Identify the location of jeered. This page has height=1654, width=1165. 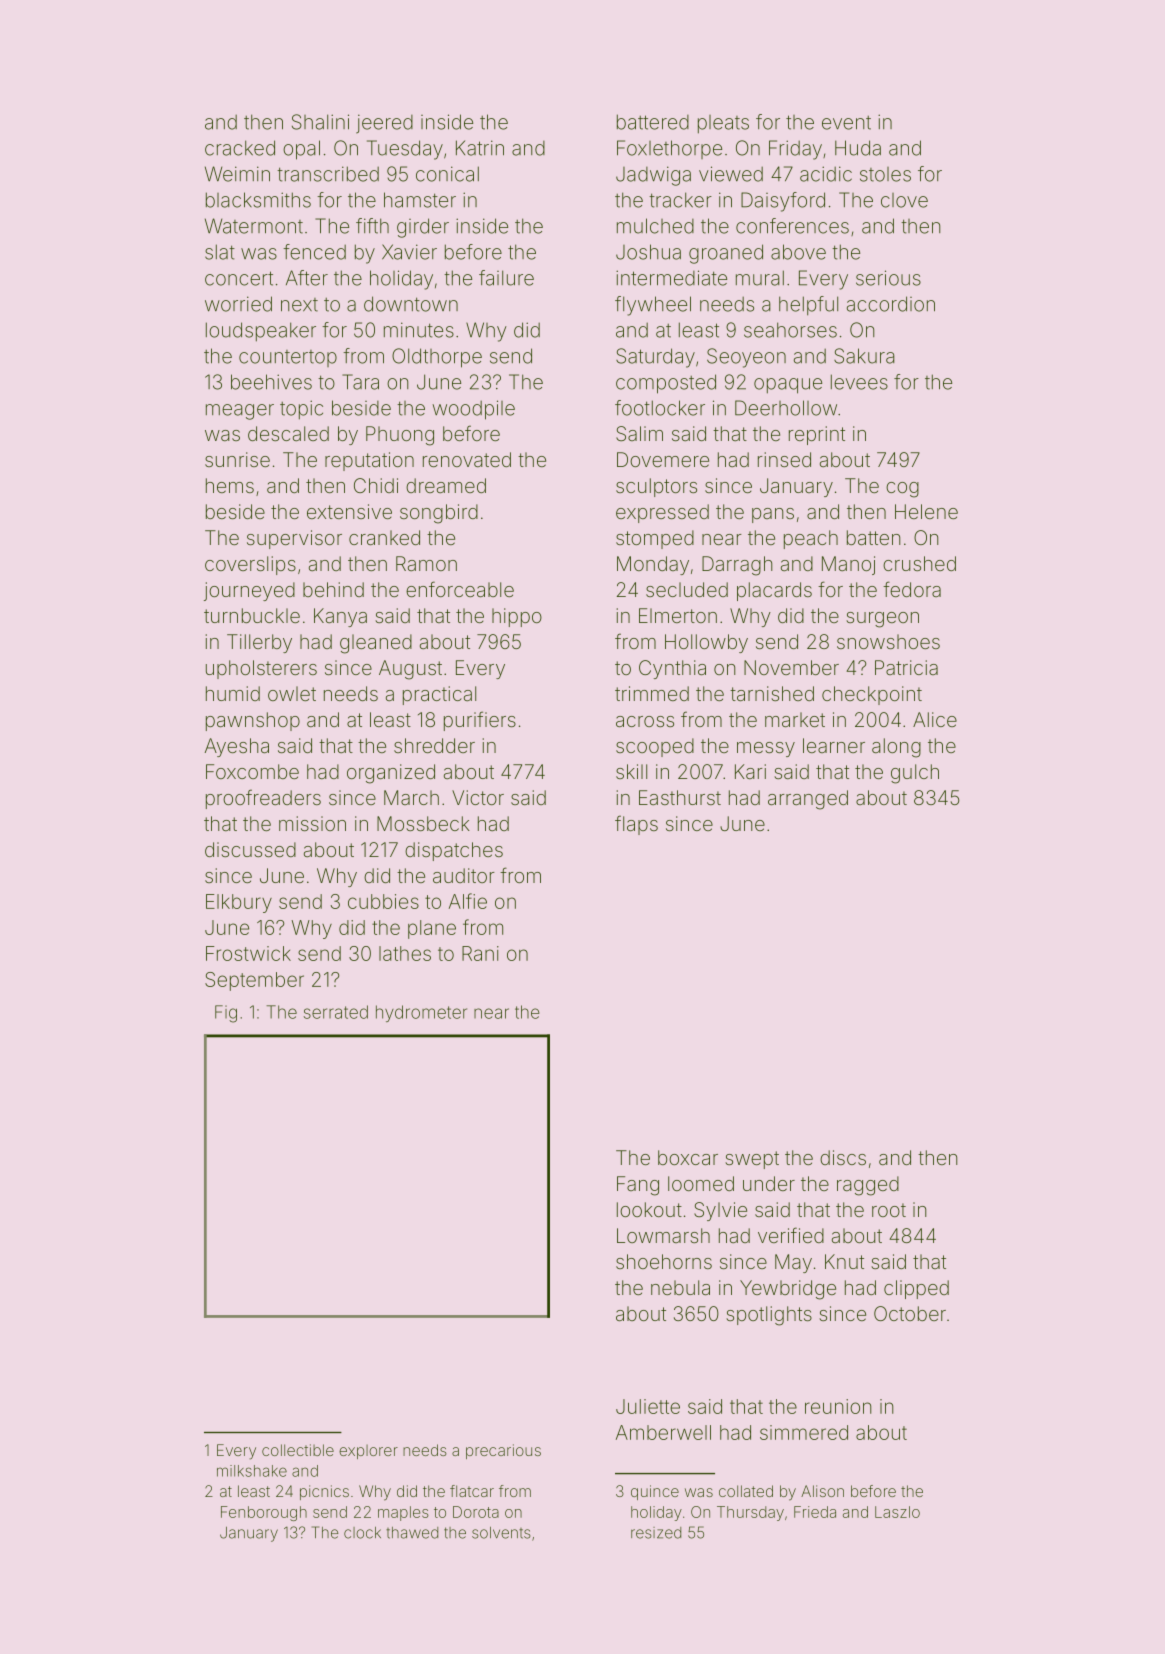
(384, 124).
